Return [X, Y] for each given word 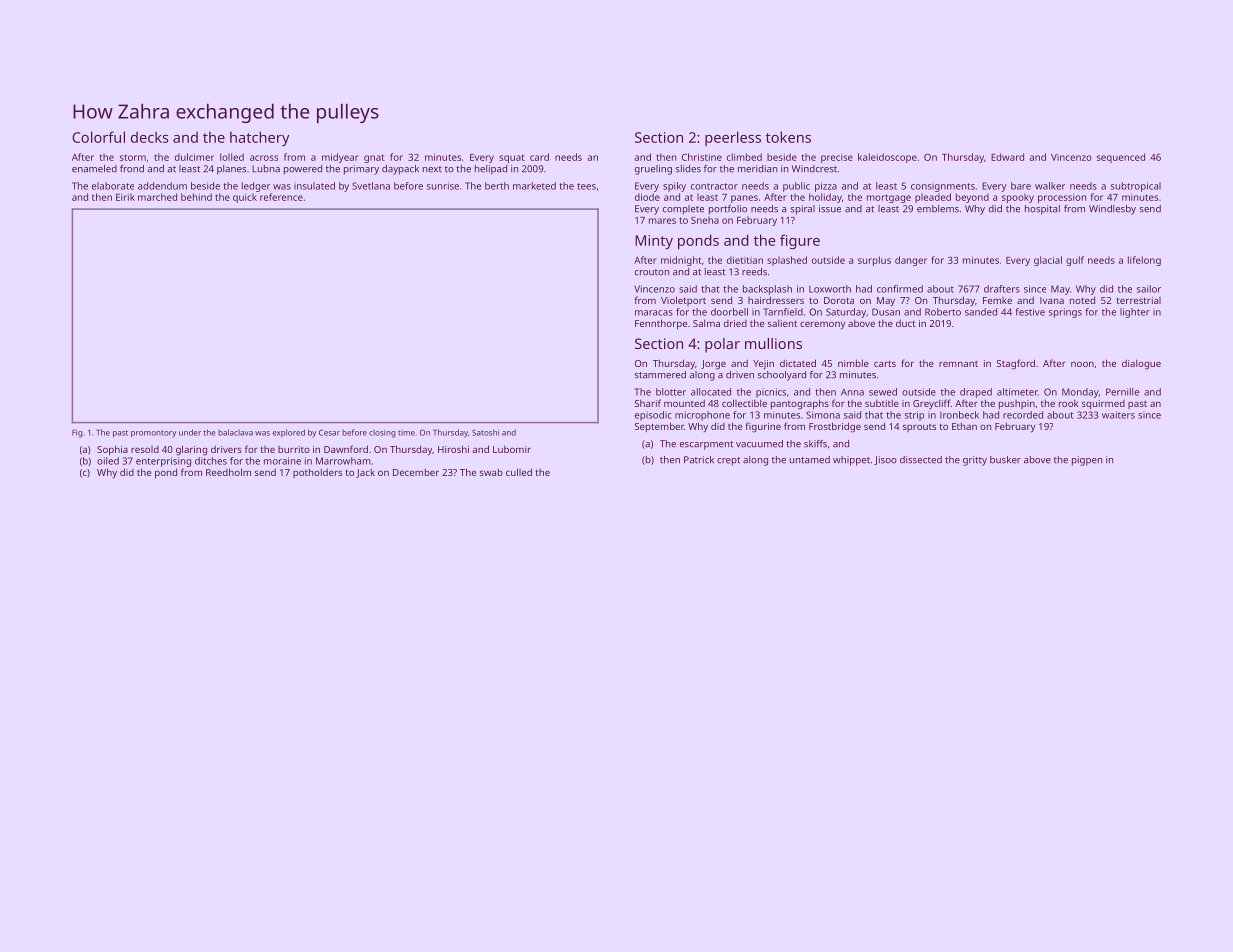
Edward [1007, 157]
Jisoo [885, 460]
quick [245, 198]
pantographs [800, 404]
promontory [153, 434]
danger [911, 261]
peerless [733, 138]
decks [150, 137]
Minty [654, 242]
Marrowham [343, 461]
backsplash [767, 290]
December [416, 472]
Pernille [1122, 392]
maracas [654, 313]
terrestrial [1138, 300]
